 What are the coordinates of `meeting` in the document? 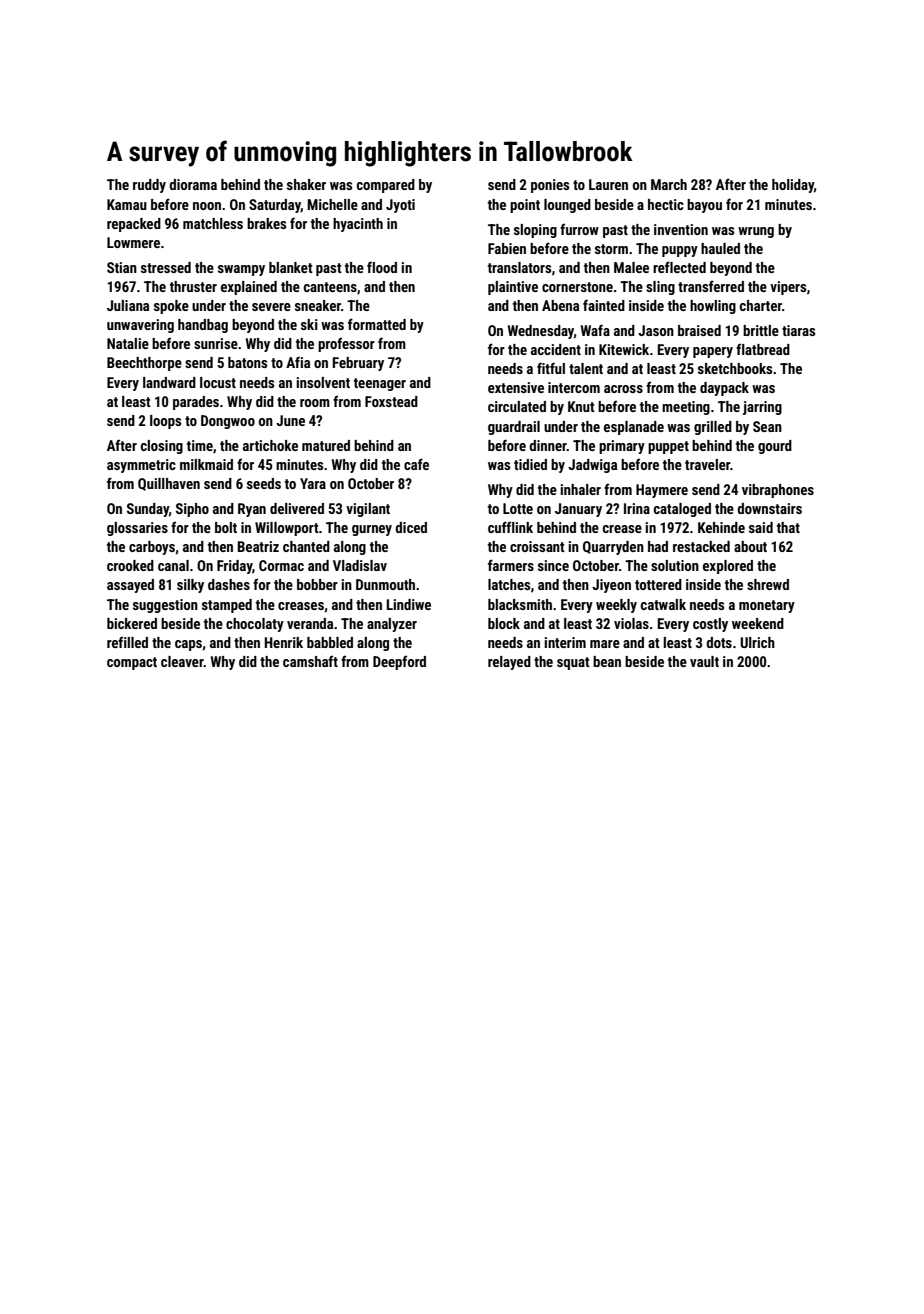 It's located at (686, 408).
